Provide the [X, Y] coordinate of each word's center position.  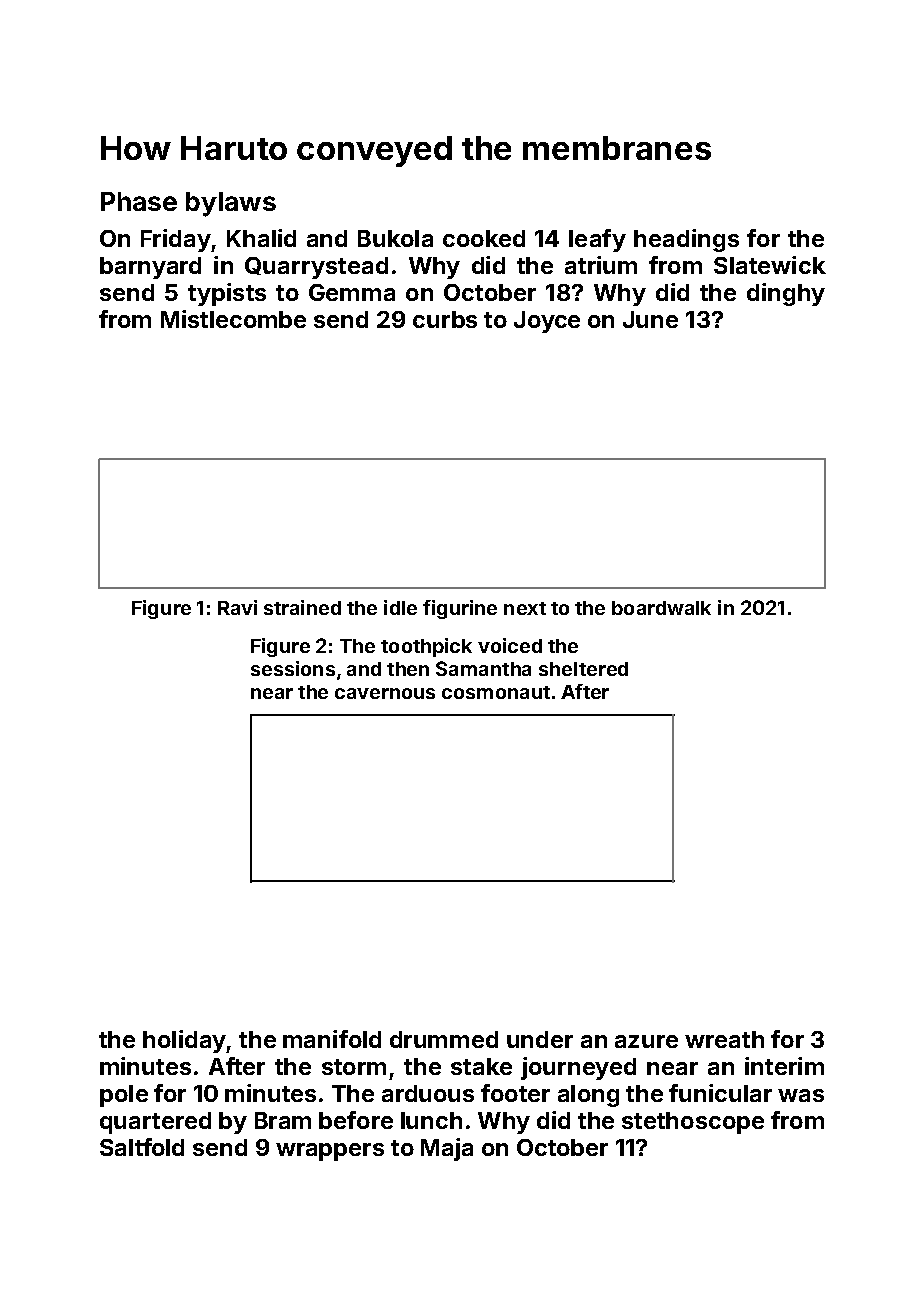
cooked [484, 238]
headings [686, 240]
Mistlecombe [233, 319]
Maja [447, 1149]
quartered [155, 1123]
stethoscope [693, 1123]
